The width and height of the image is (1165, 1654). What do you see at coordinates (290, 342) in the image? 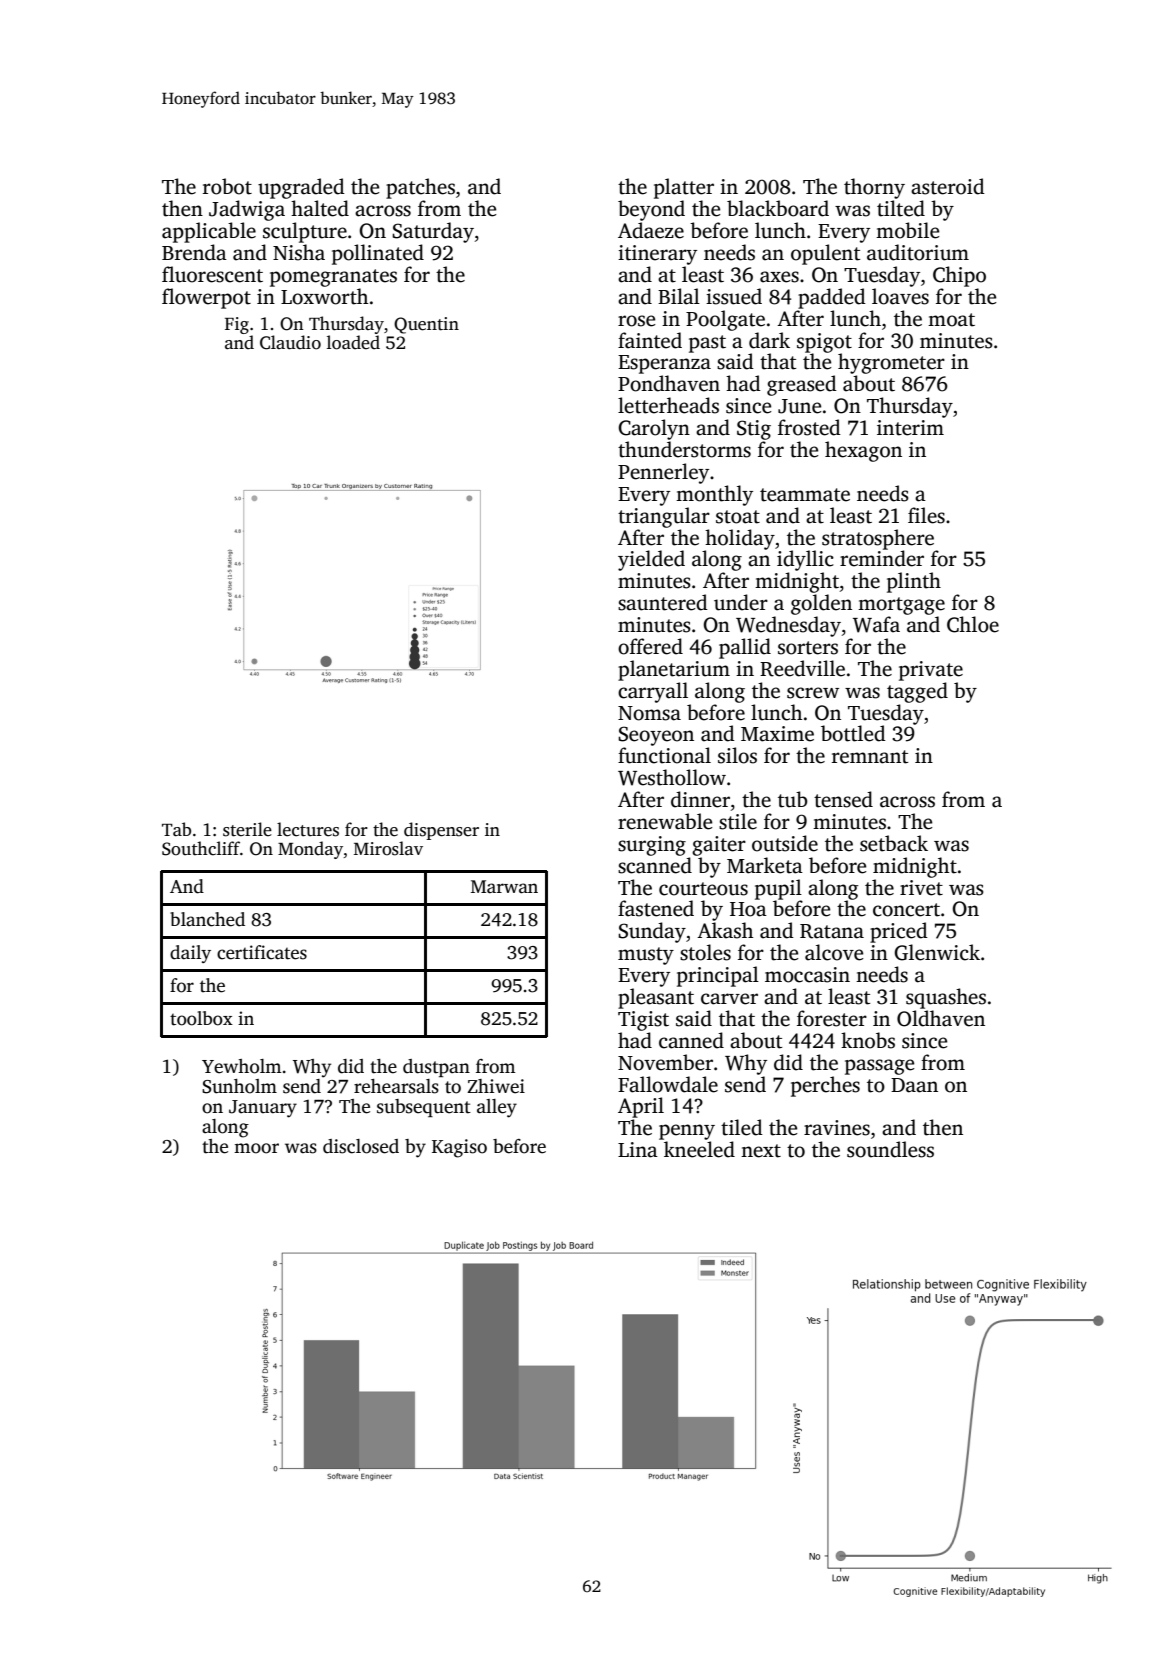
I see `Claudio` at bounding box center [290, 342].
